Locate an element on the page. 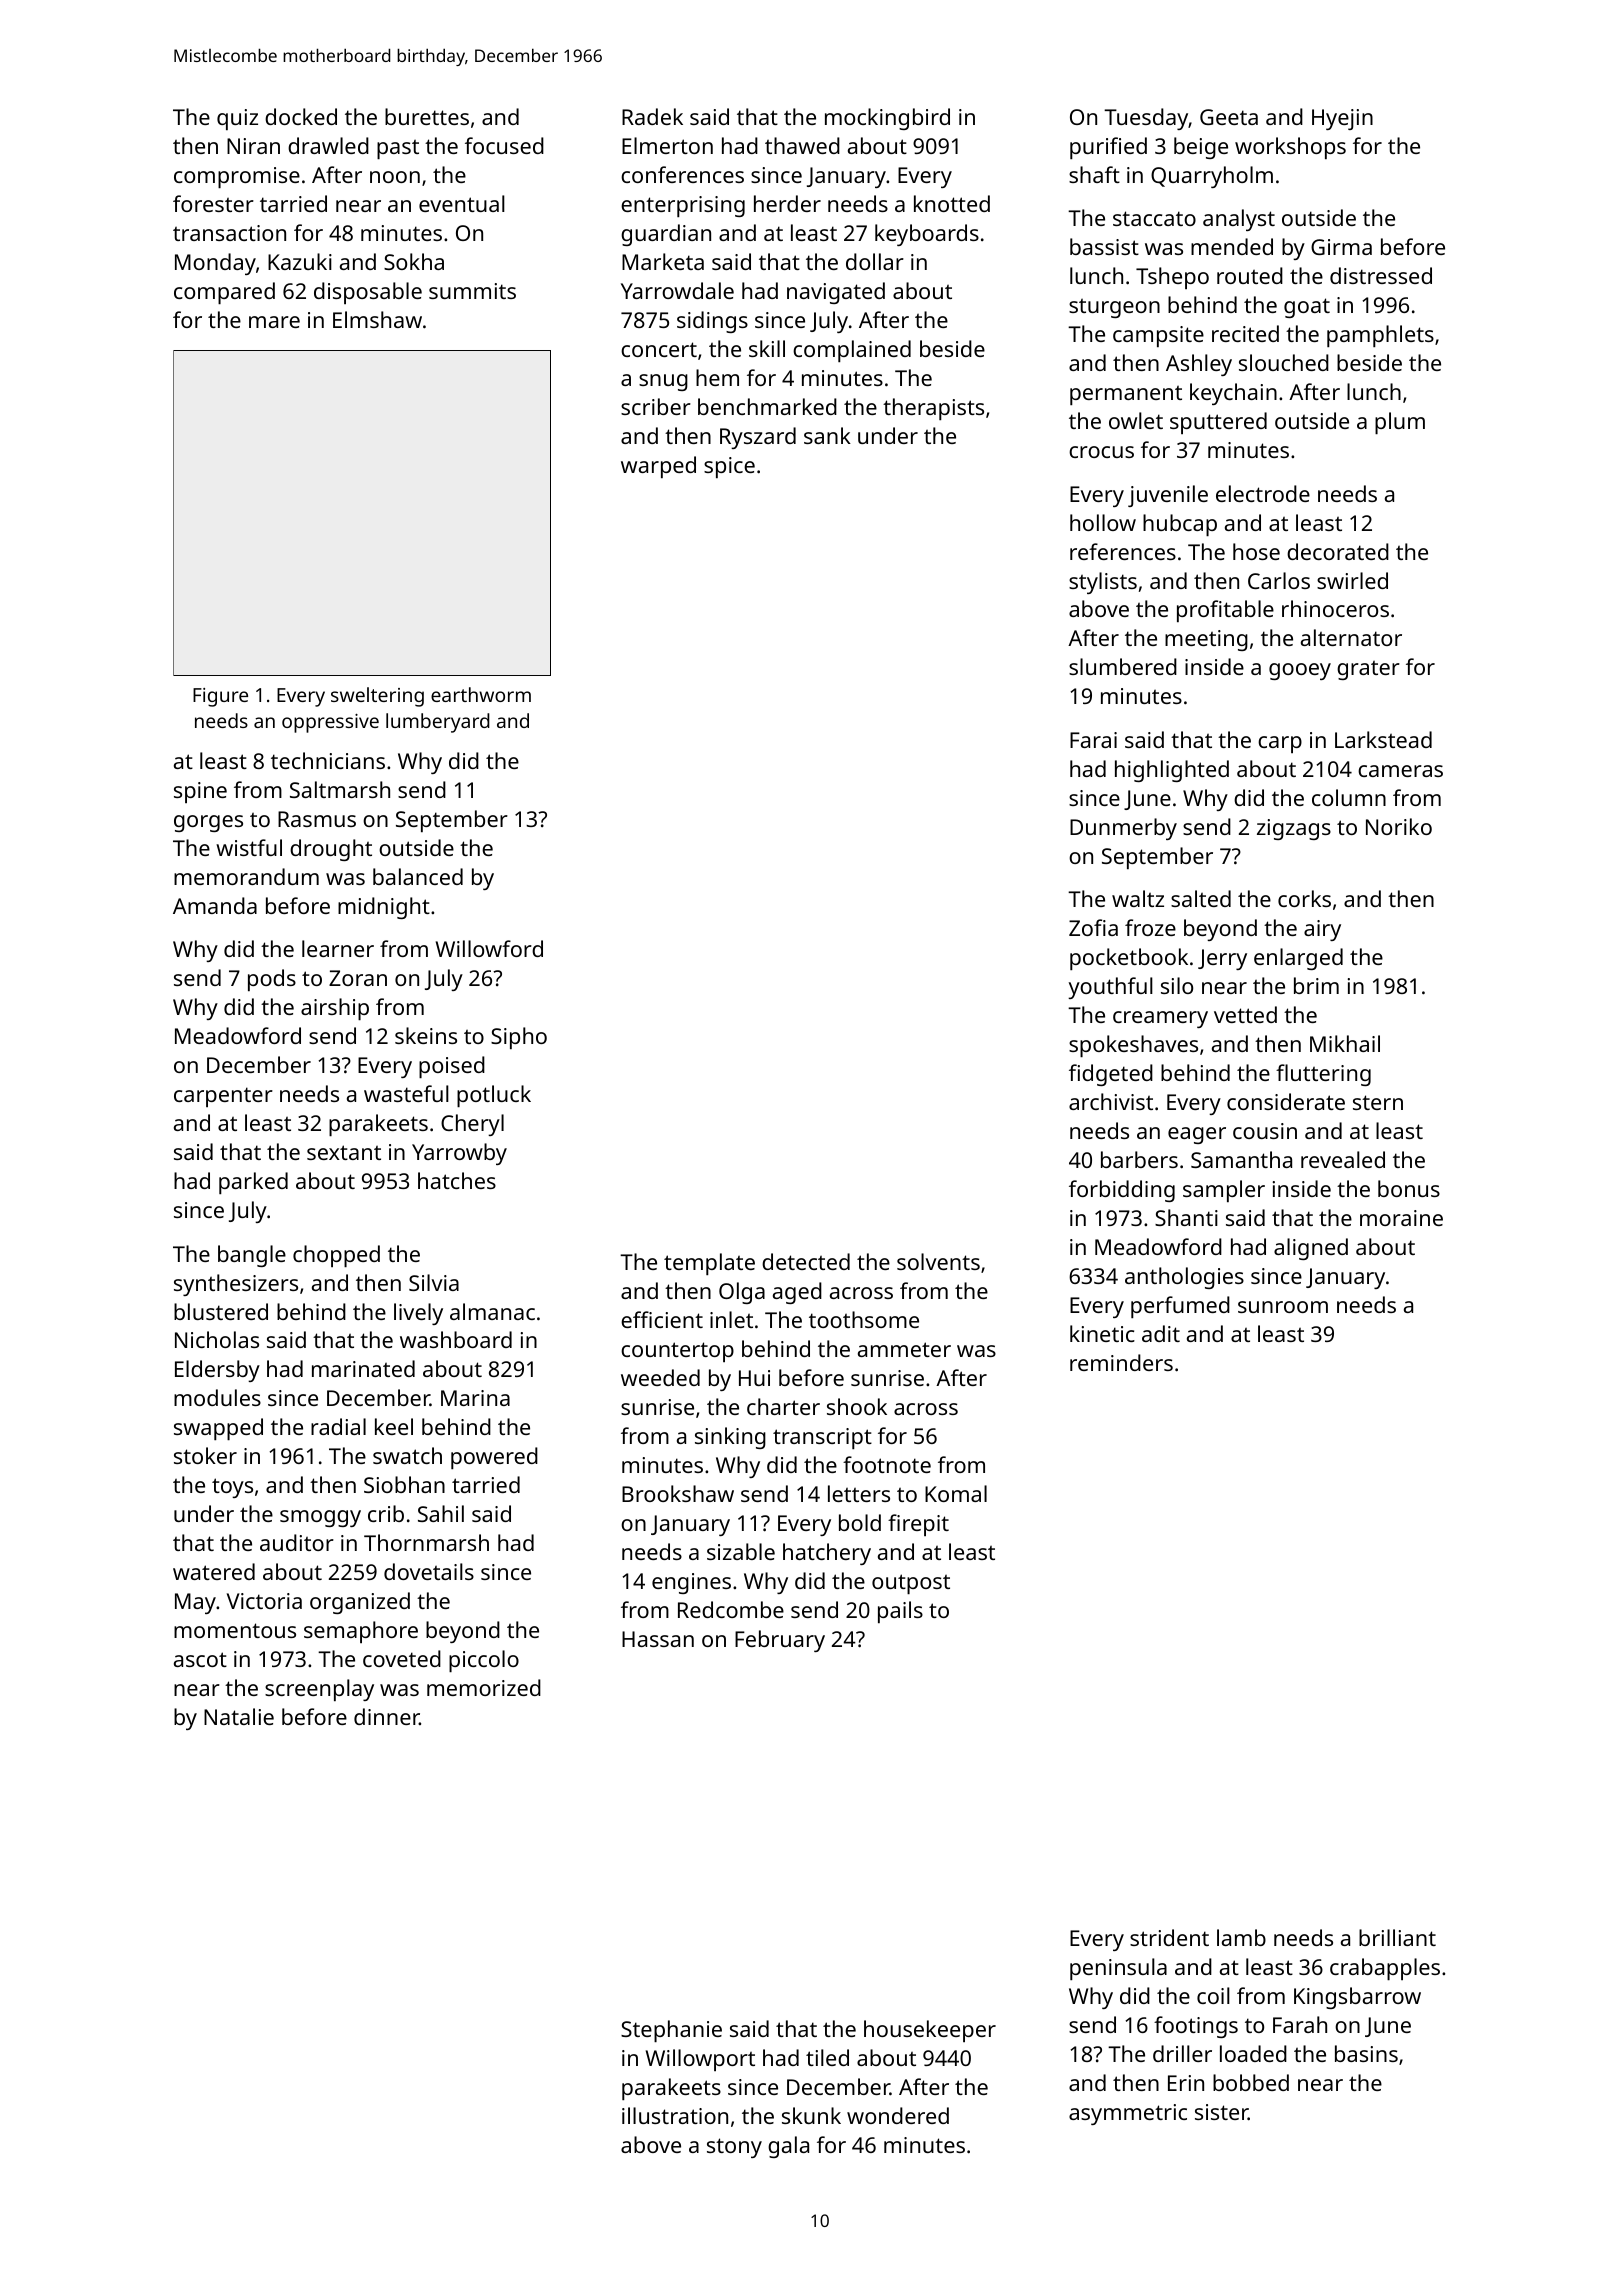 The image size is (1620, 2292). quiz is located at coordinates (237, 119).
